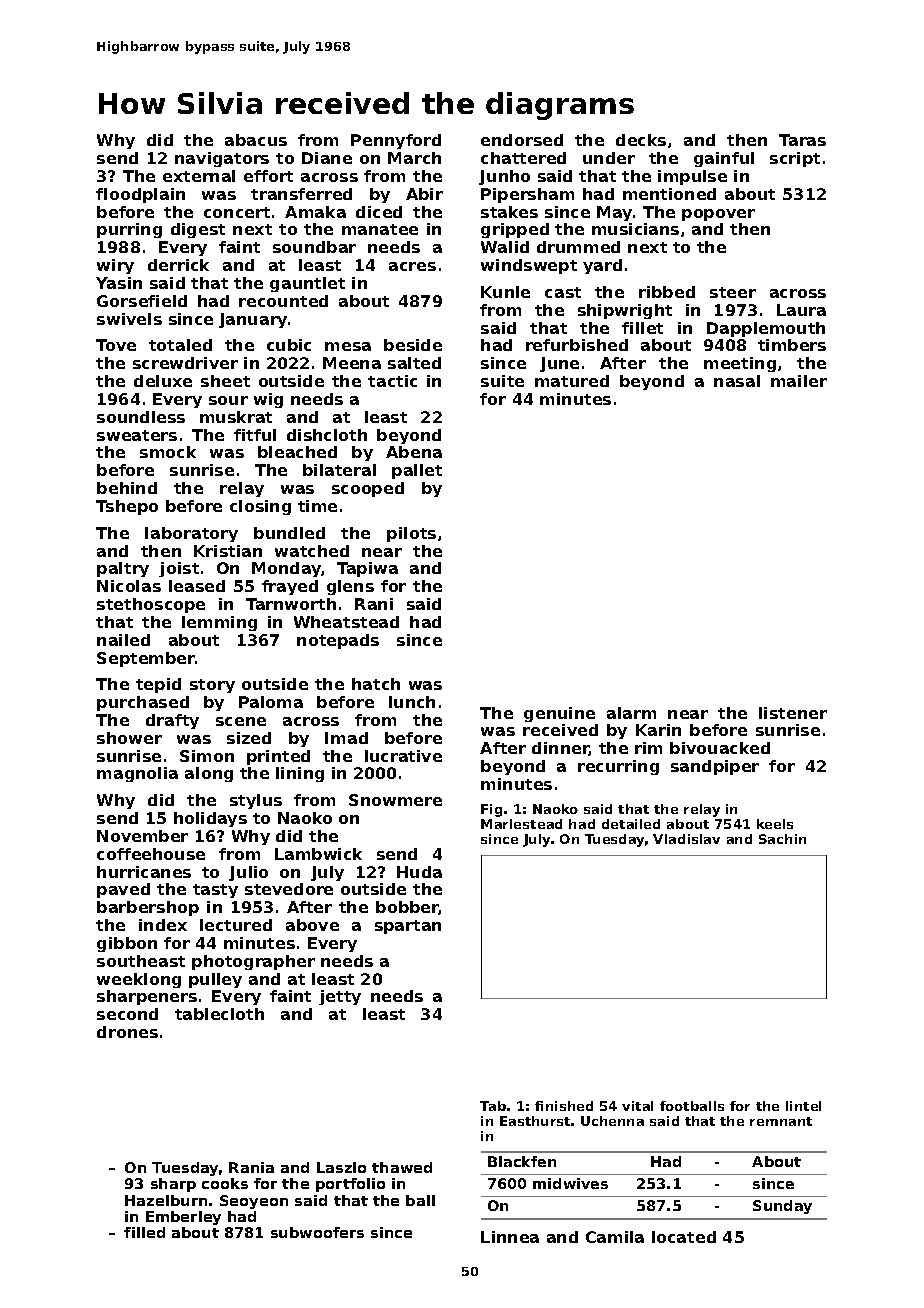 The width and height of the screenshot is (924, 1308). Describe the element at coordinates (799, 381) in the screenshot. I see `mailer` at that location.
